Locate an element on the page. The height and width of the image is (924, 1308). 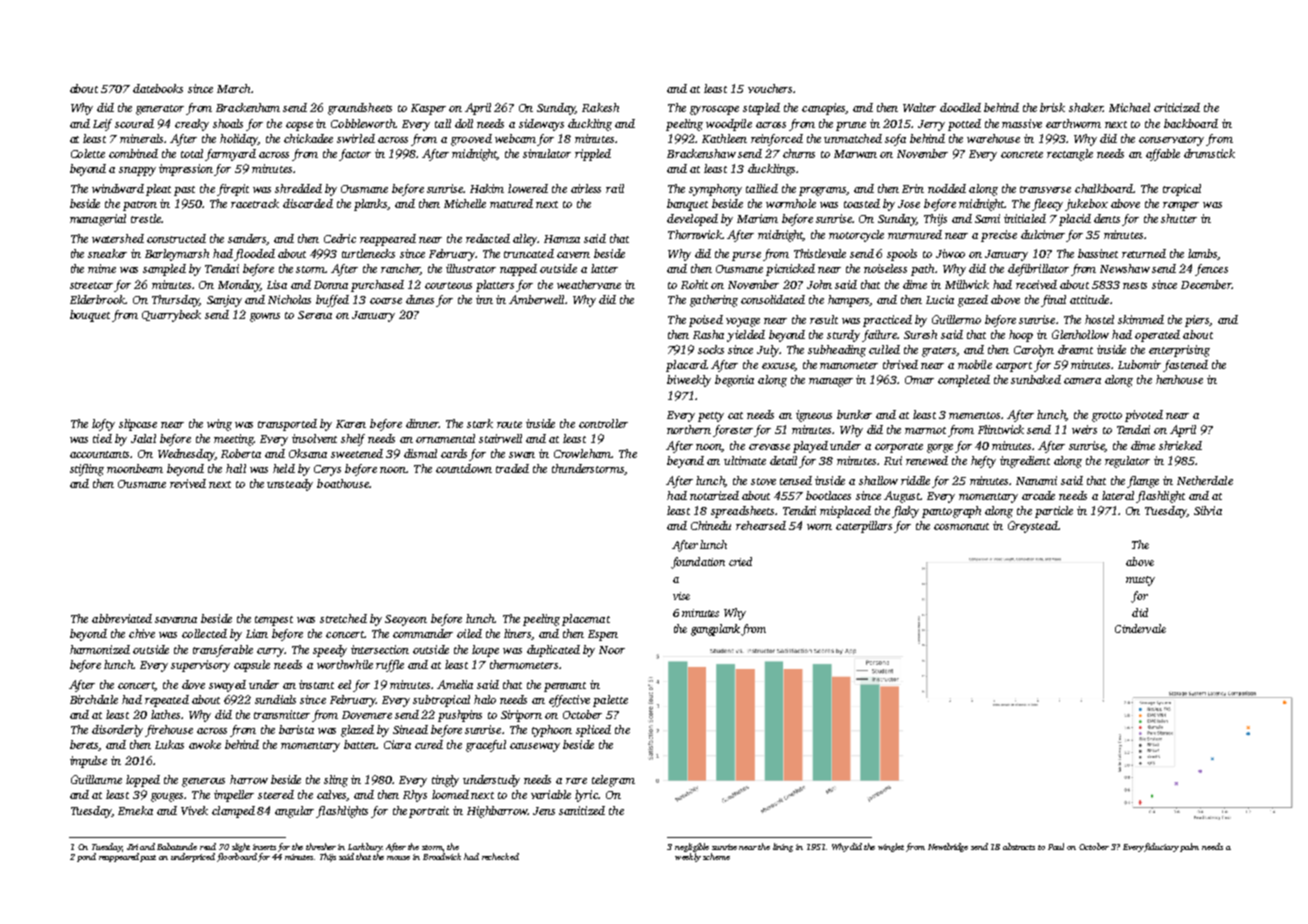
romper is located at coordinates (1181, 206).
